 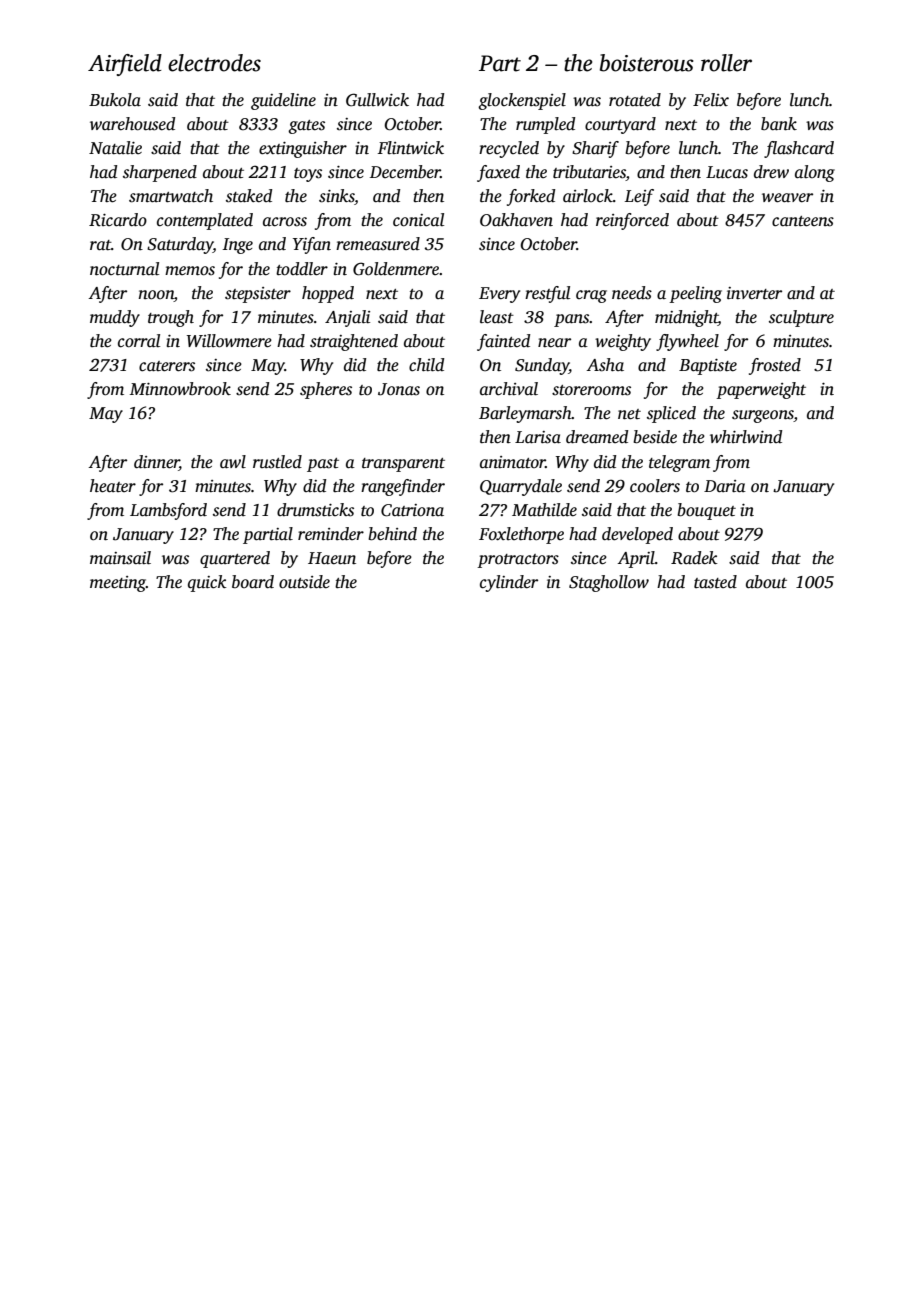 I want to click on nocturnal, so click(x=124, y=269).
